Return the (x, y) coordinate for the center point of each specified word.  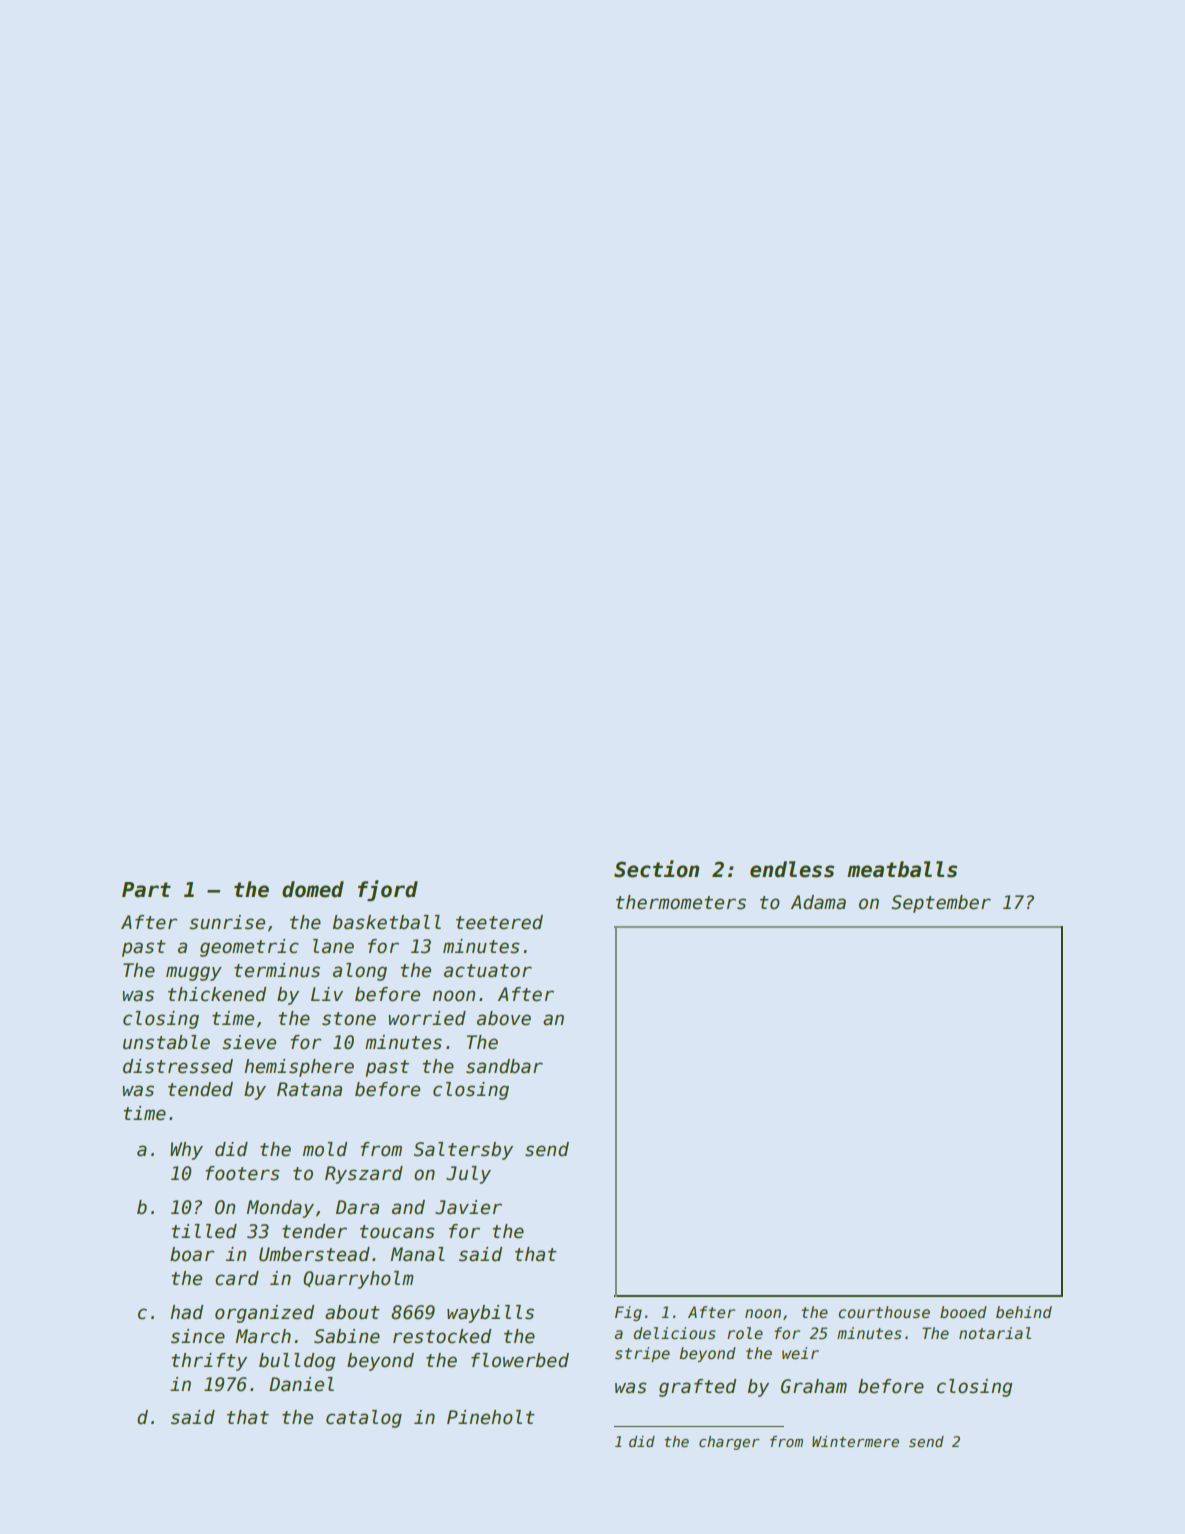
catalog (364, 1419)
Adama (818, 902)
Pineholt (491, 1417)
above (504, 1018)
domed (313, 889)
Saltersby (463, 1151)
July (468, 1175)
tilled (204, 1231)
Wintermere (855, 1441)
